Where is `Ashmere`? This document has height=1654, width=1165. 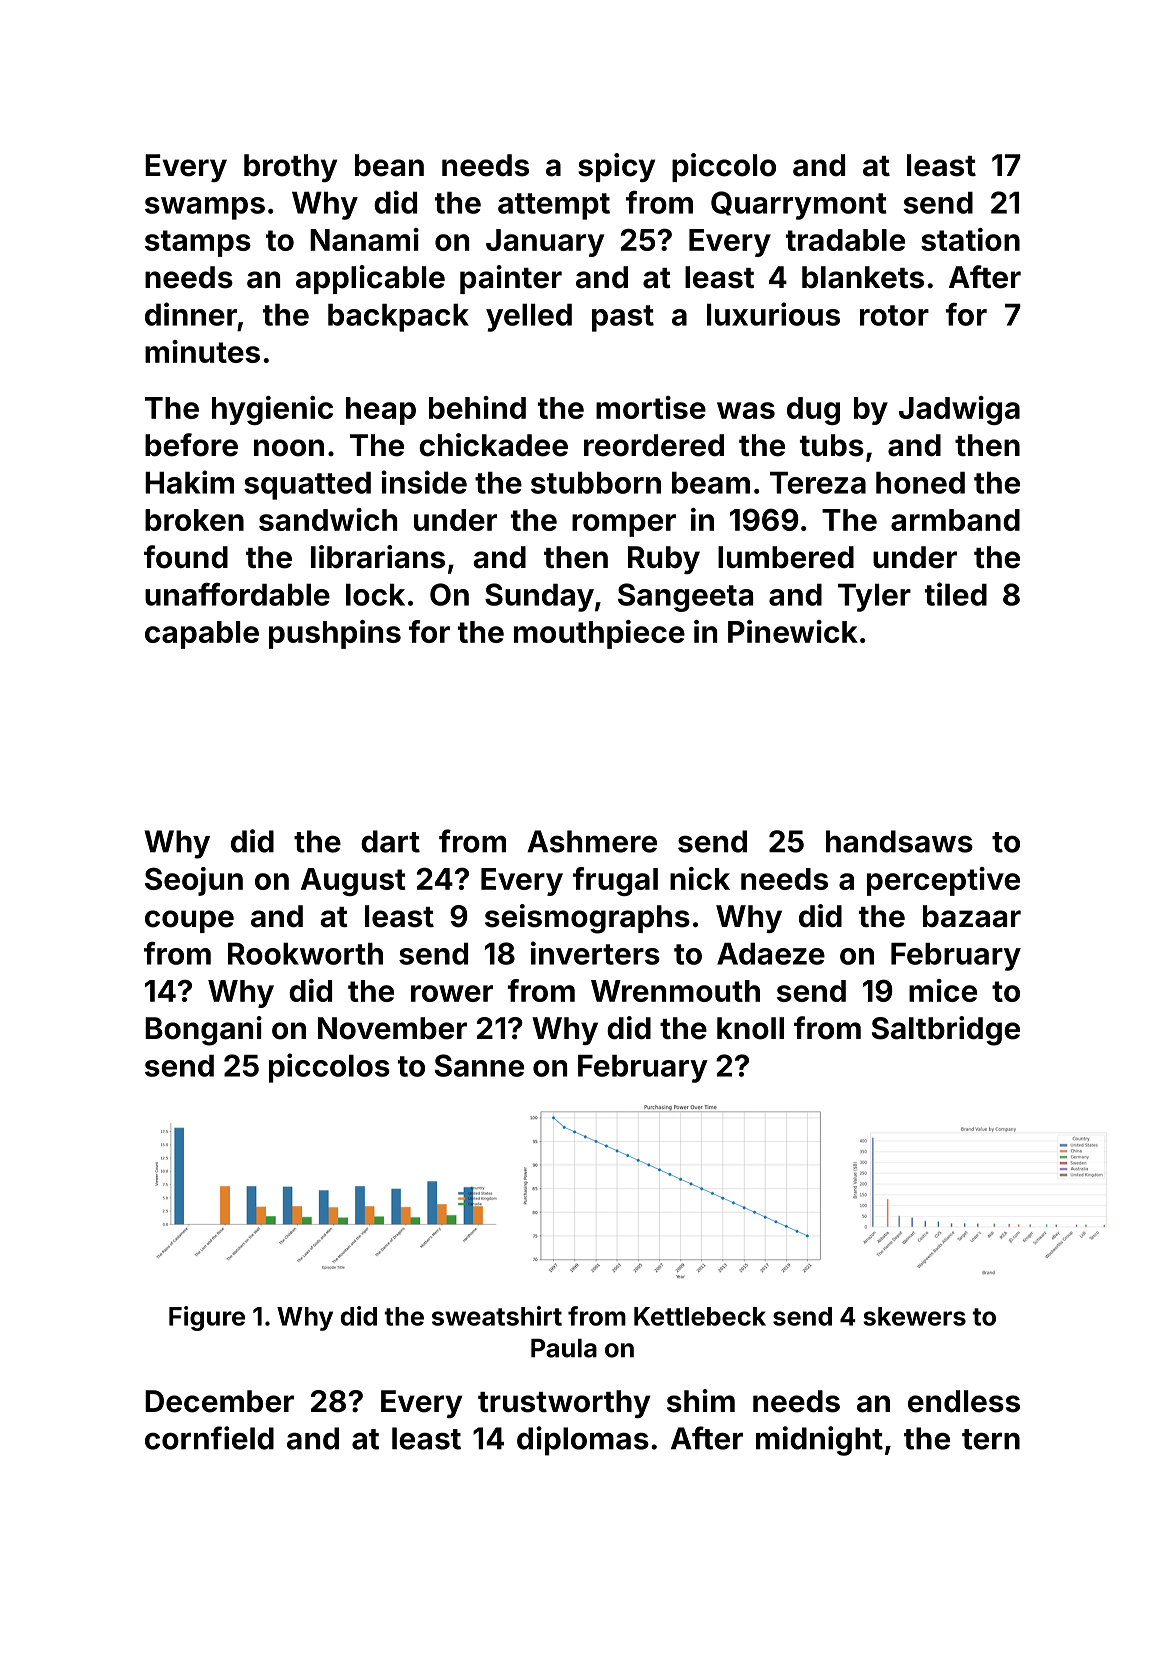
Ashmere is located at coordinates (592, 841).
